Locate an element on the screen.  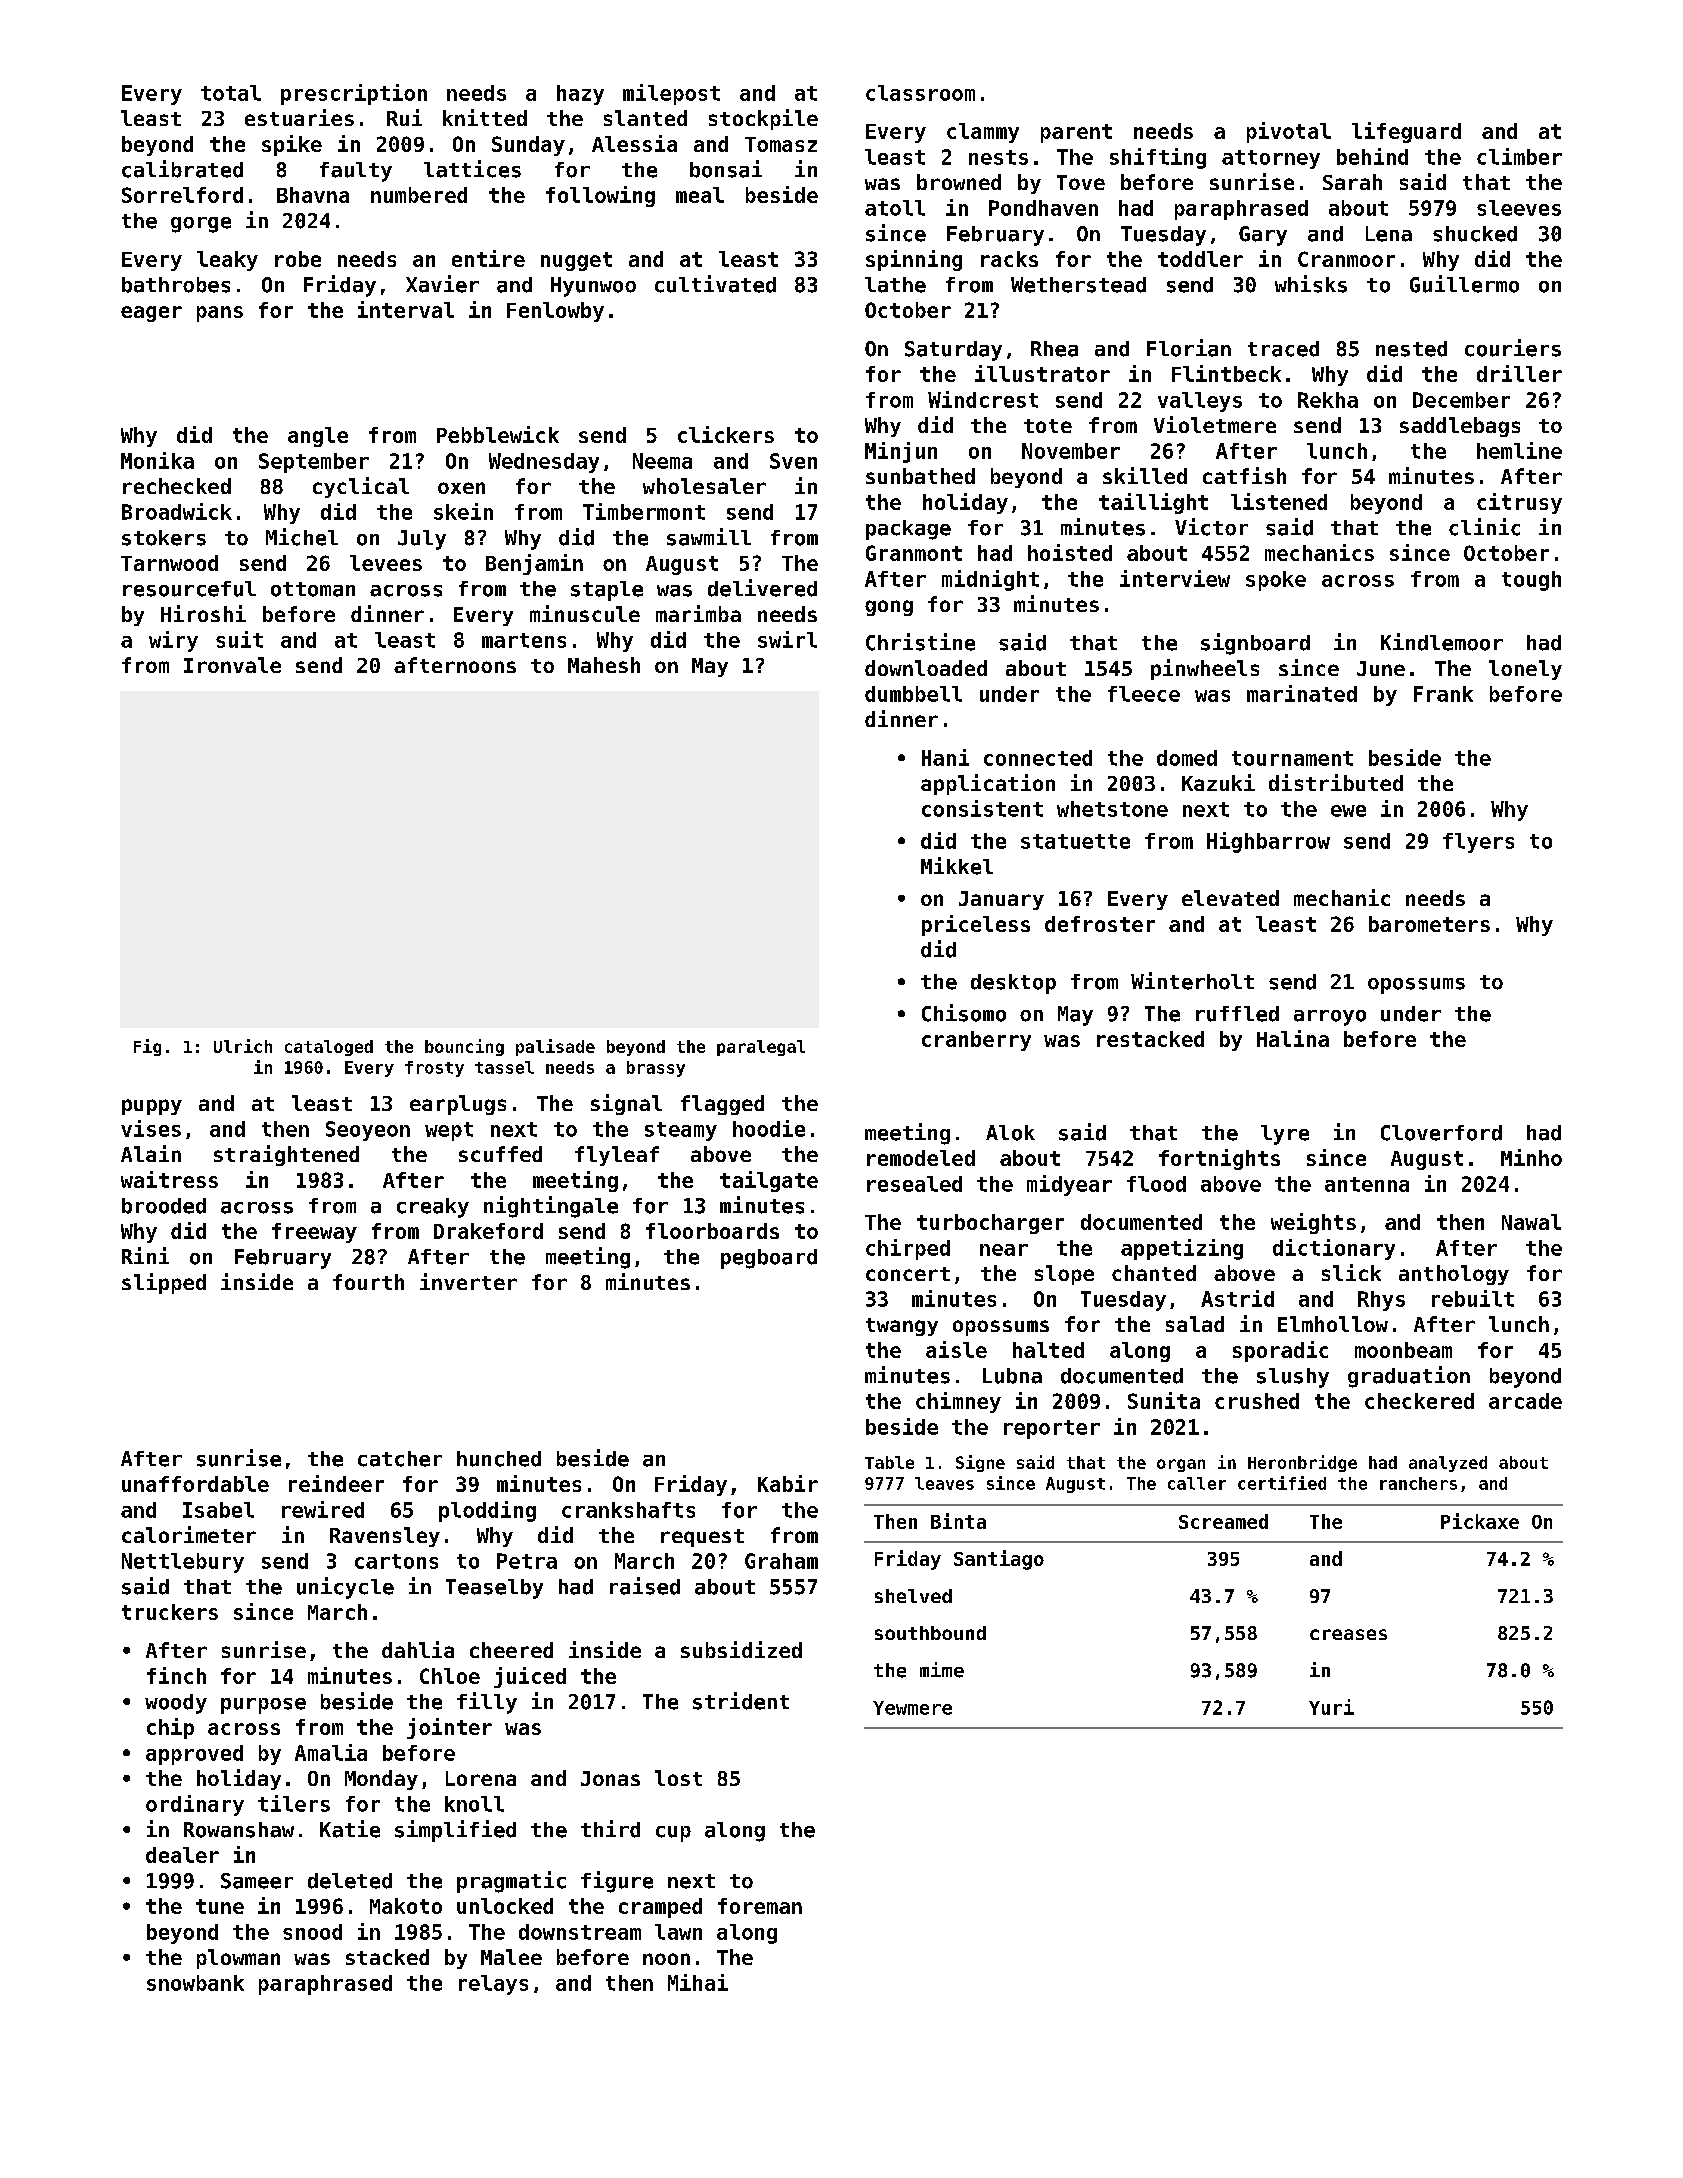
strident is located at coordinates (741, 1701).
